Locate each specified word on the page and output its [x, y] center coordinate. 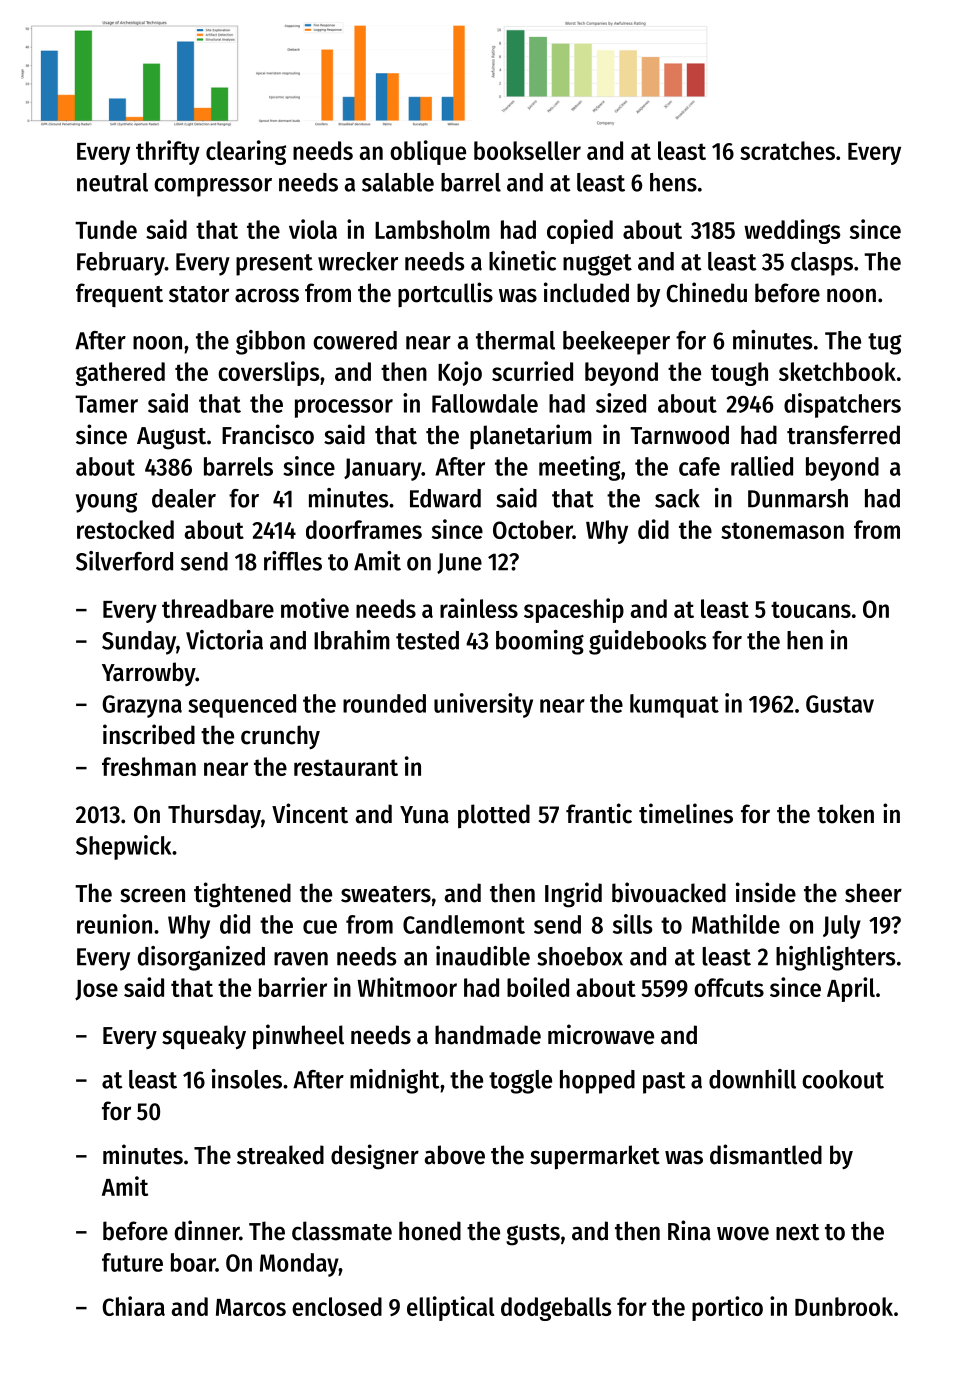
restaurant [346, 767]
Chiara [133, 1306]
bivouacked [669, 892]
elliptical [451, 1308]
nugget [597, 265]
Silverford [124, 561]
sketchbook [837, 371]
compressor [213, 187]
